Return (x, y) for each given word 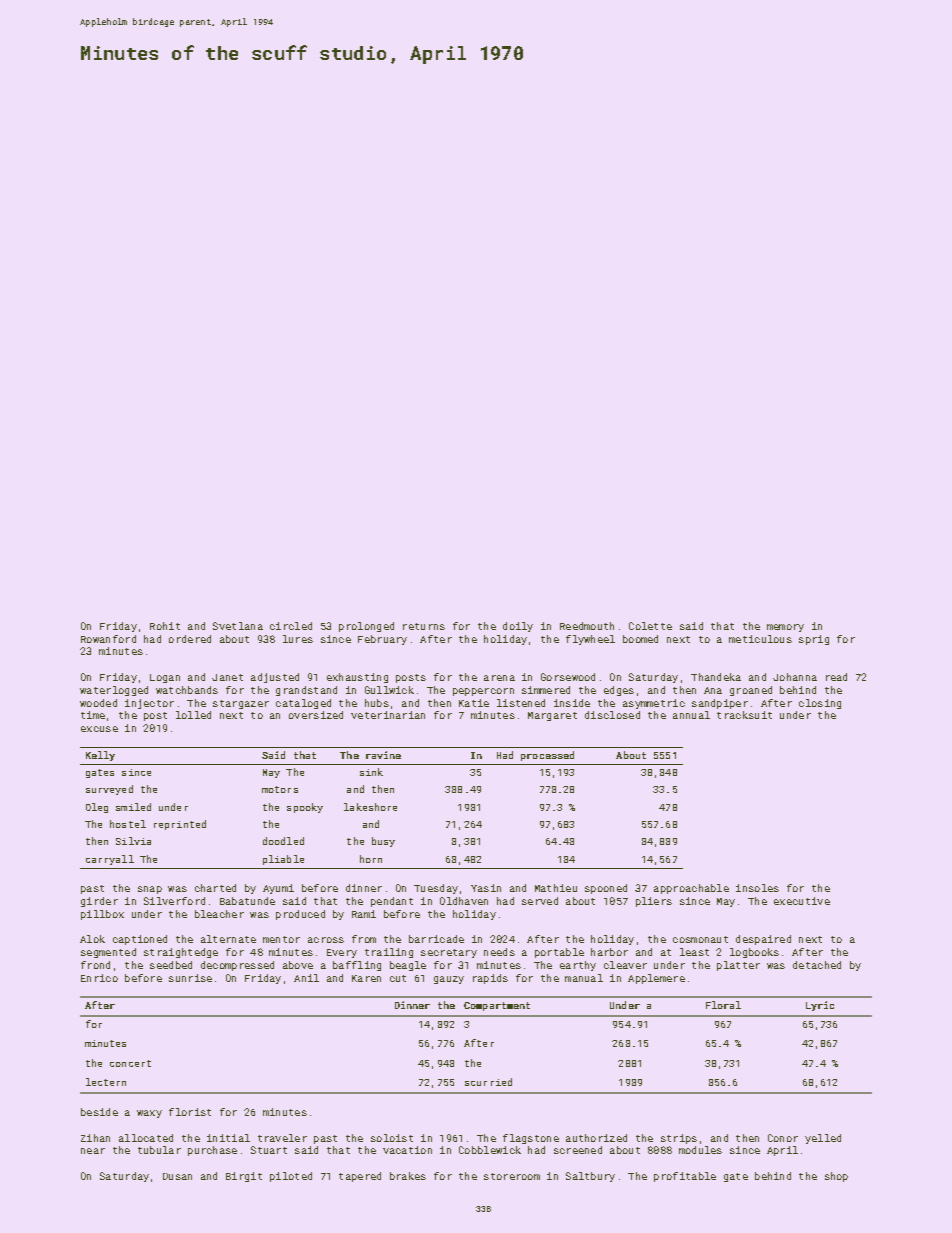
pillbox (102, 915)
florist (190, 1112)
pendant (392, 902)
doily (518, 627)
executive (802, 901)
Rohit (165, 626)
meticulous (760, 639)
